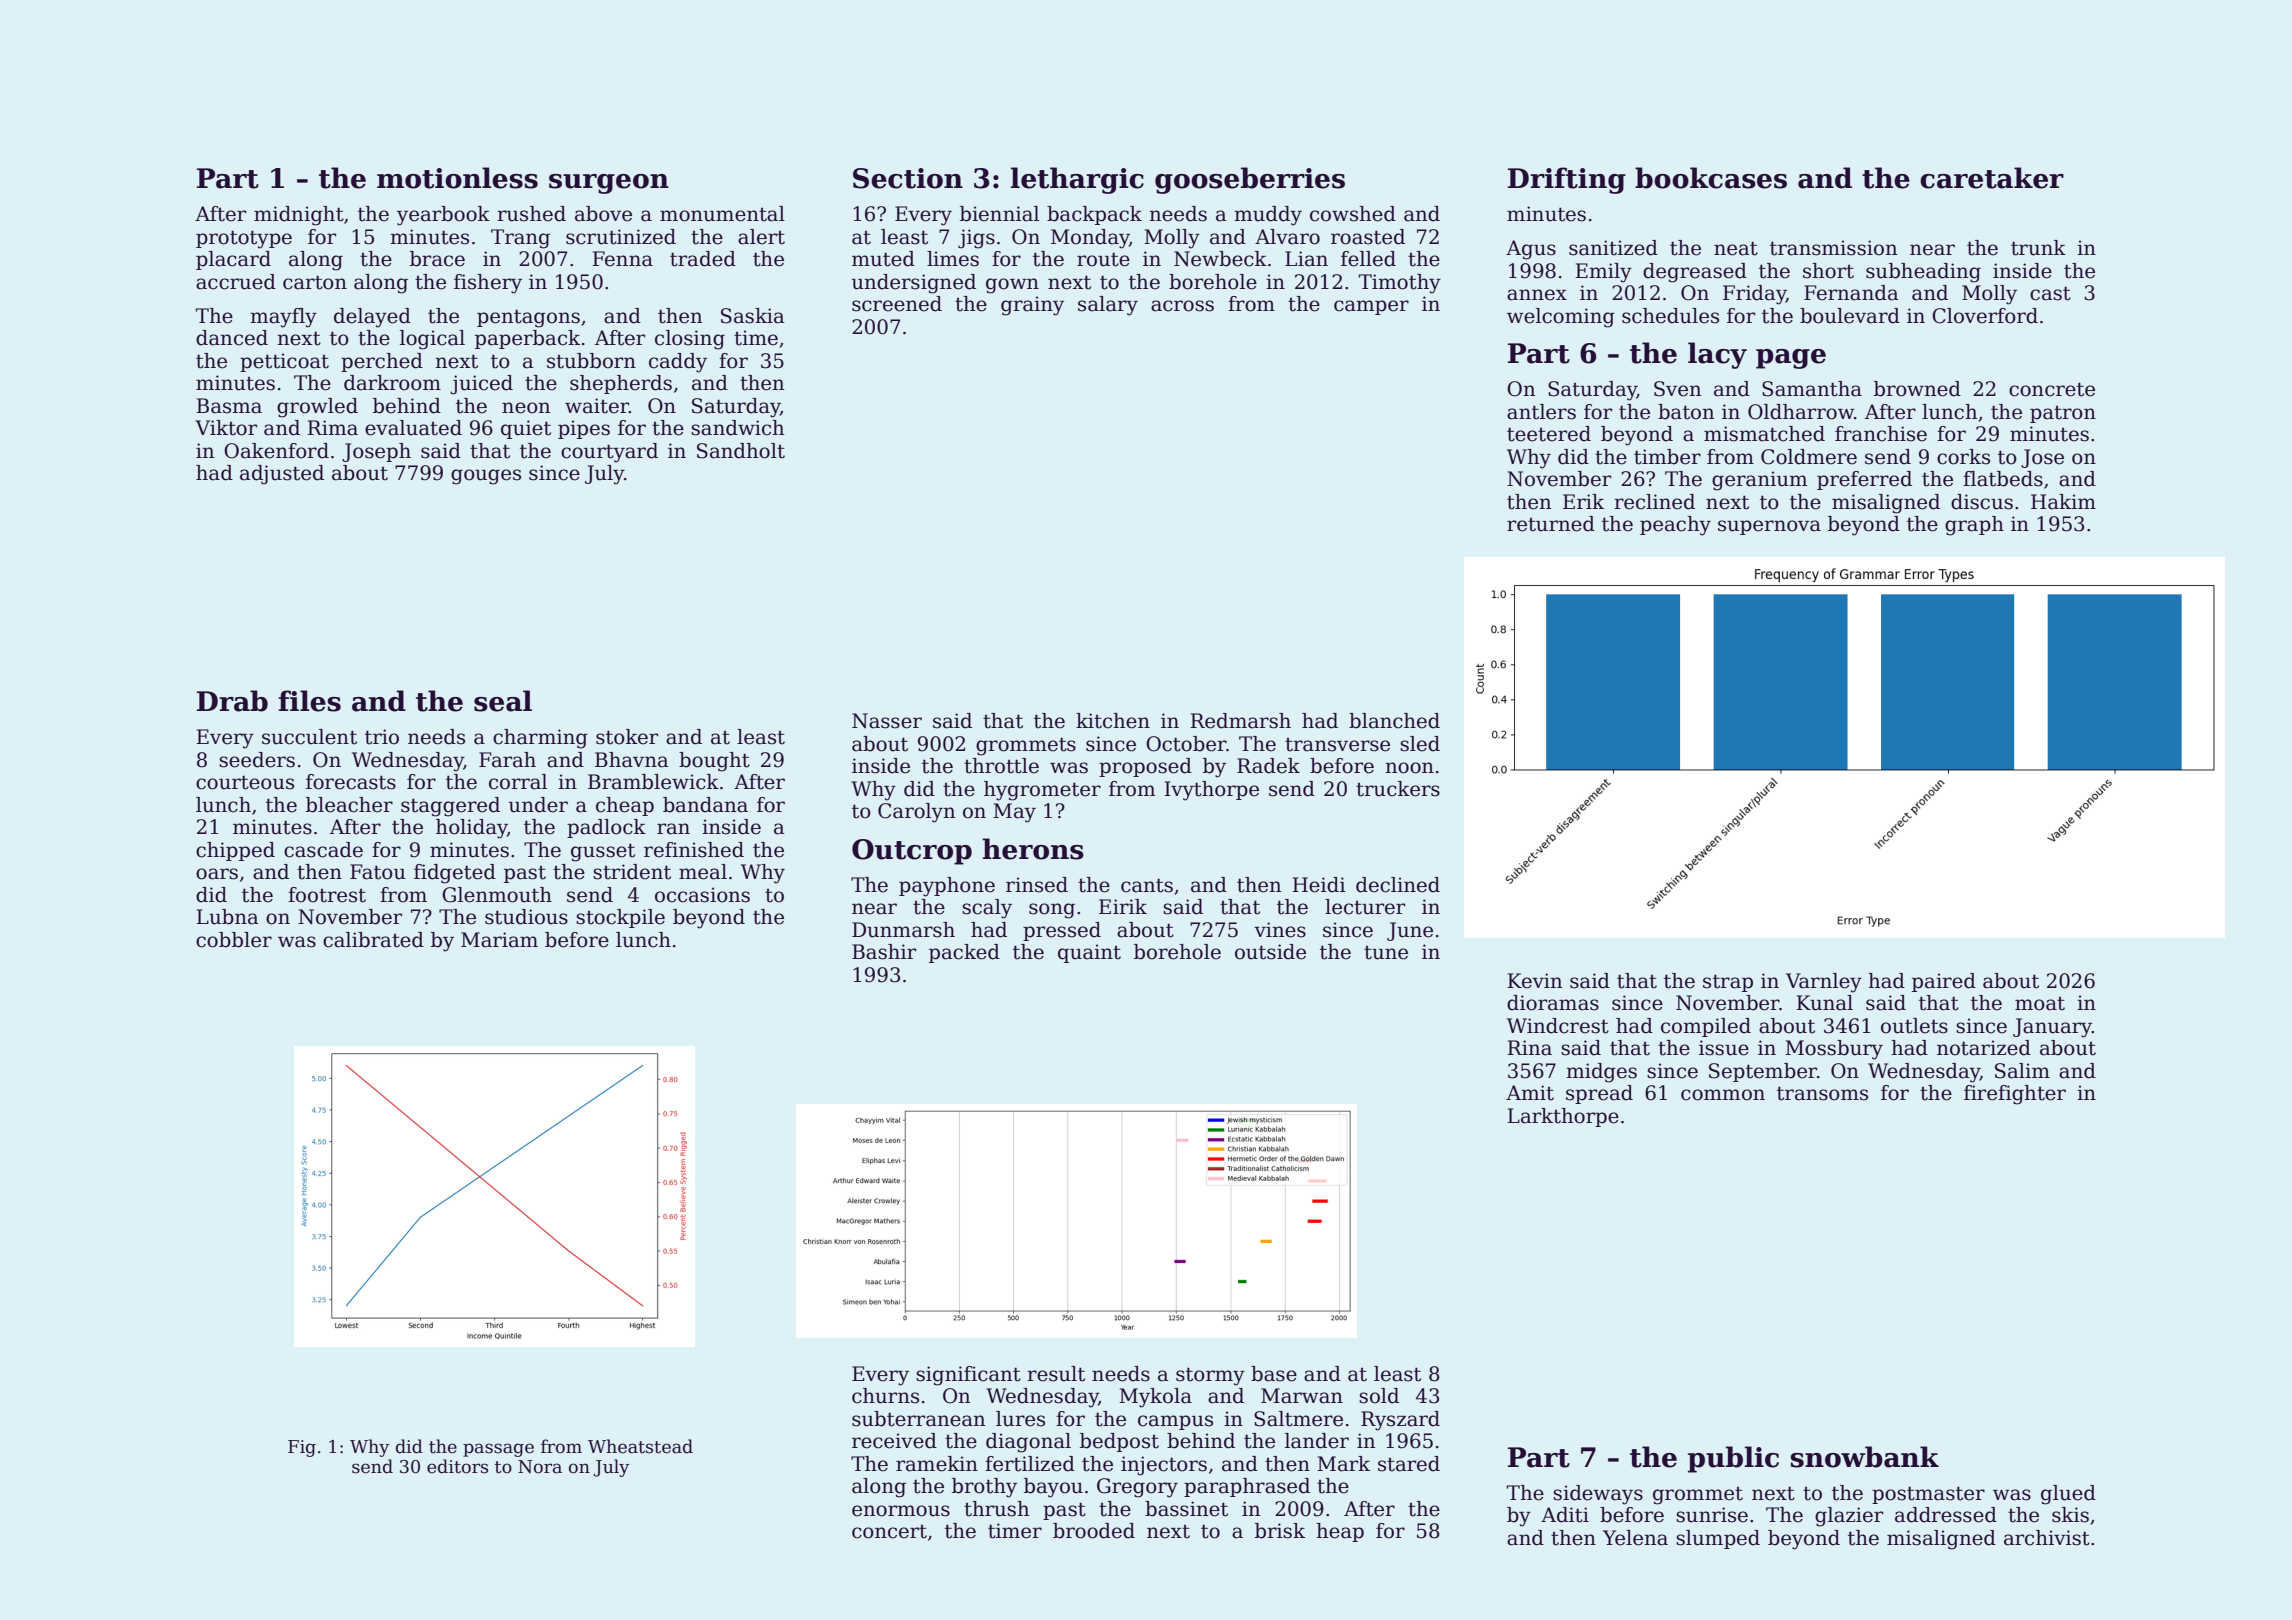  Describe the element at coordinates (1824, 983) in the screenshot. I see `Varnley` at that location.
